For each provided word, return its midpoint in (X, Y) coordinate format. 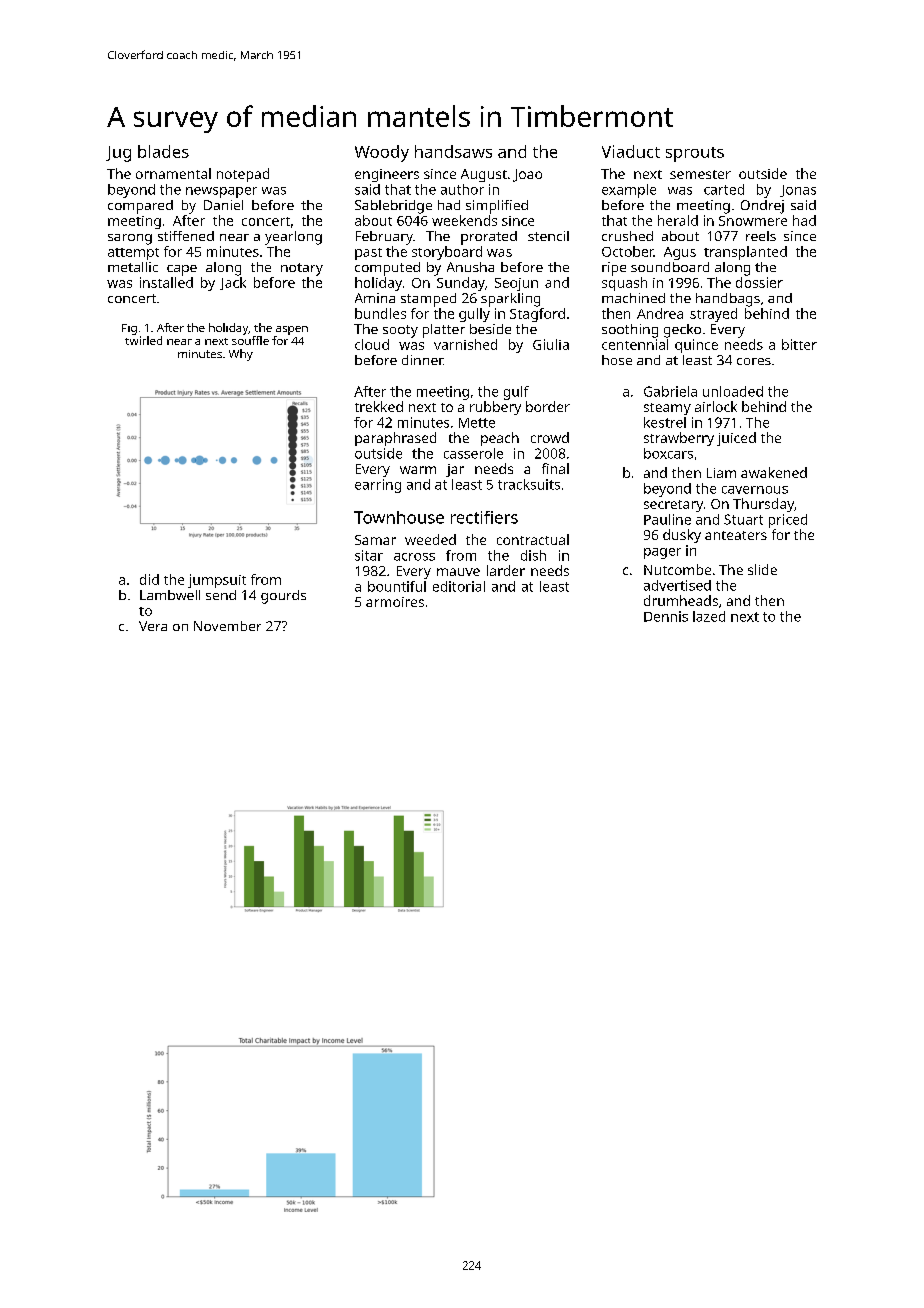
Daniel (223, 205)
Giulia (551, 344)
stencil (548, 236)
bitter (799, 344)
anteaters (736, 535)
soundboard (670, 267)
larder (506, 570)
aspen (292, 330)
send (221, 595)
